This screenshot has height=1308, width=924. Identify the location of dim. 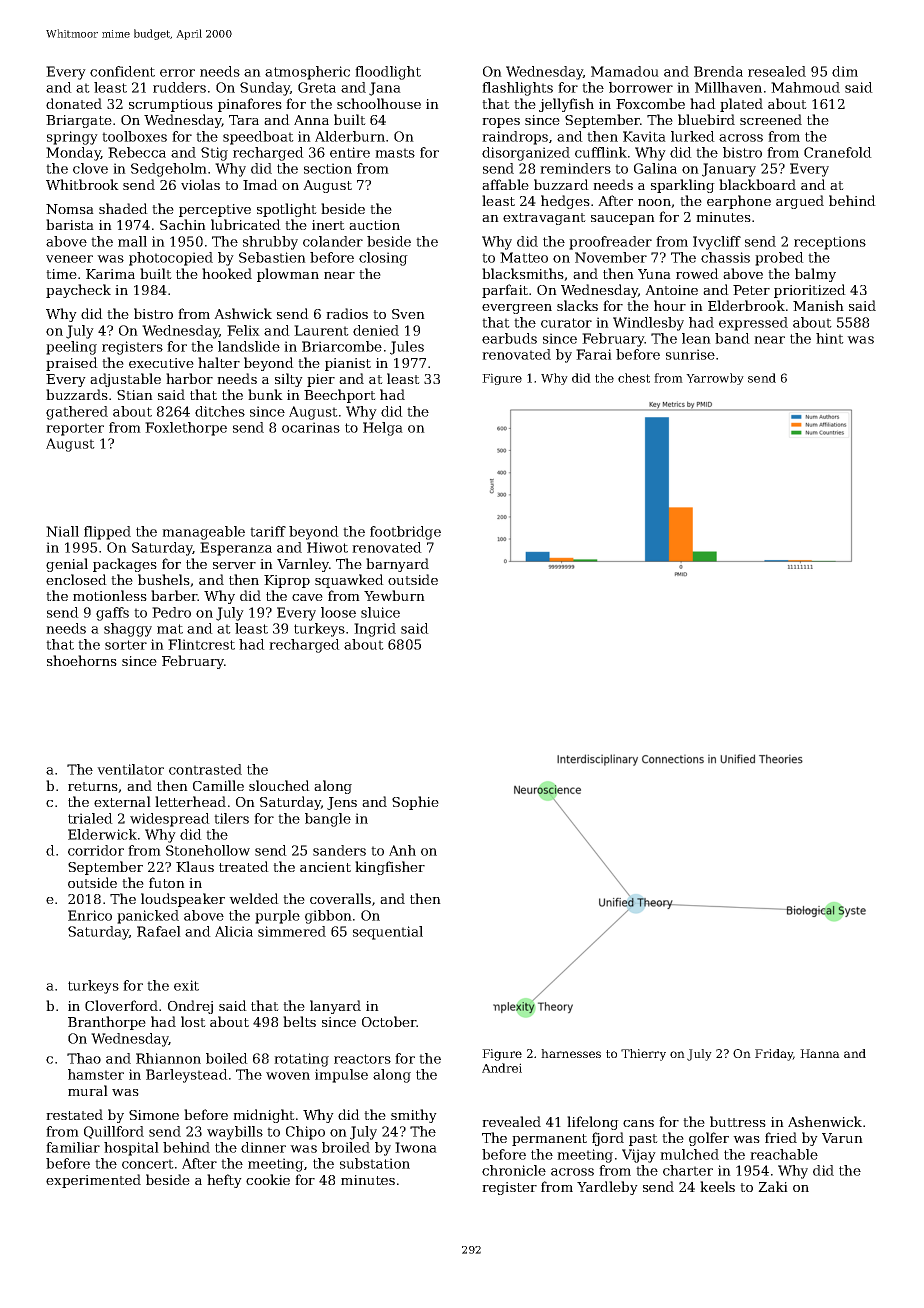
(845, 71).
